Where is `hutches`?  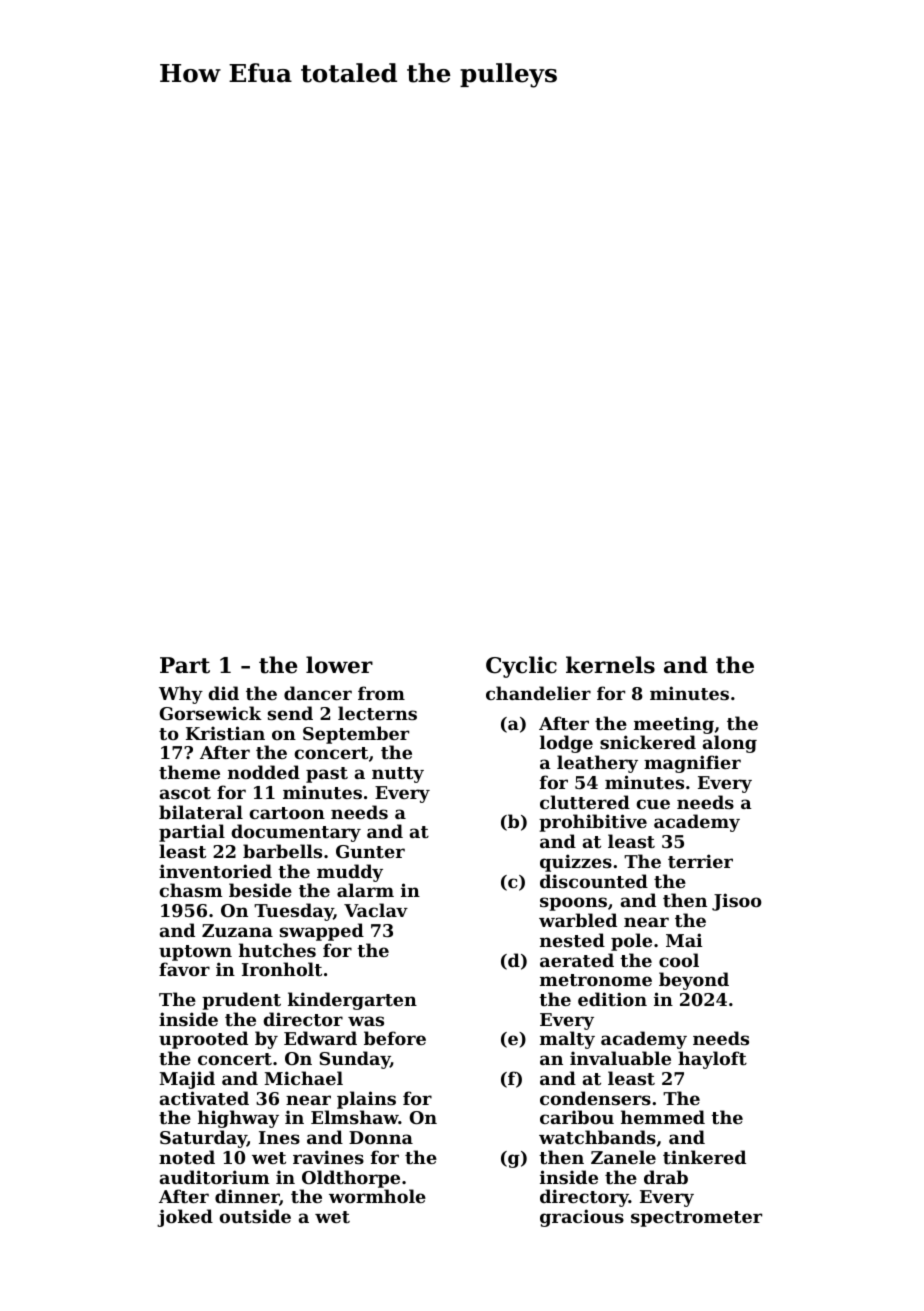
hutches is located at coordinates (277, 950).
